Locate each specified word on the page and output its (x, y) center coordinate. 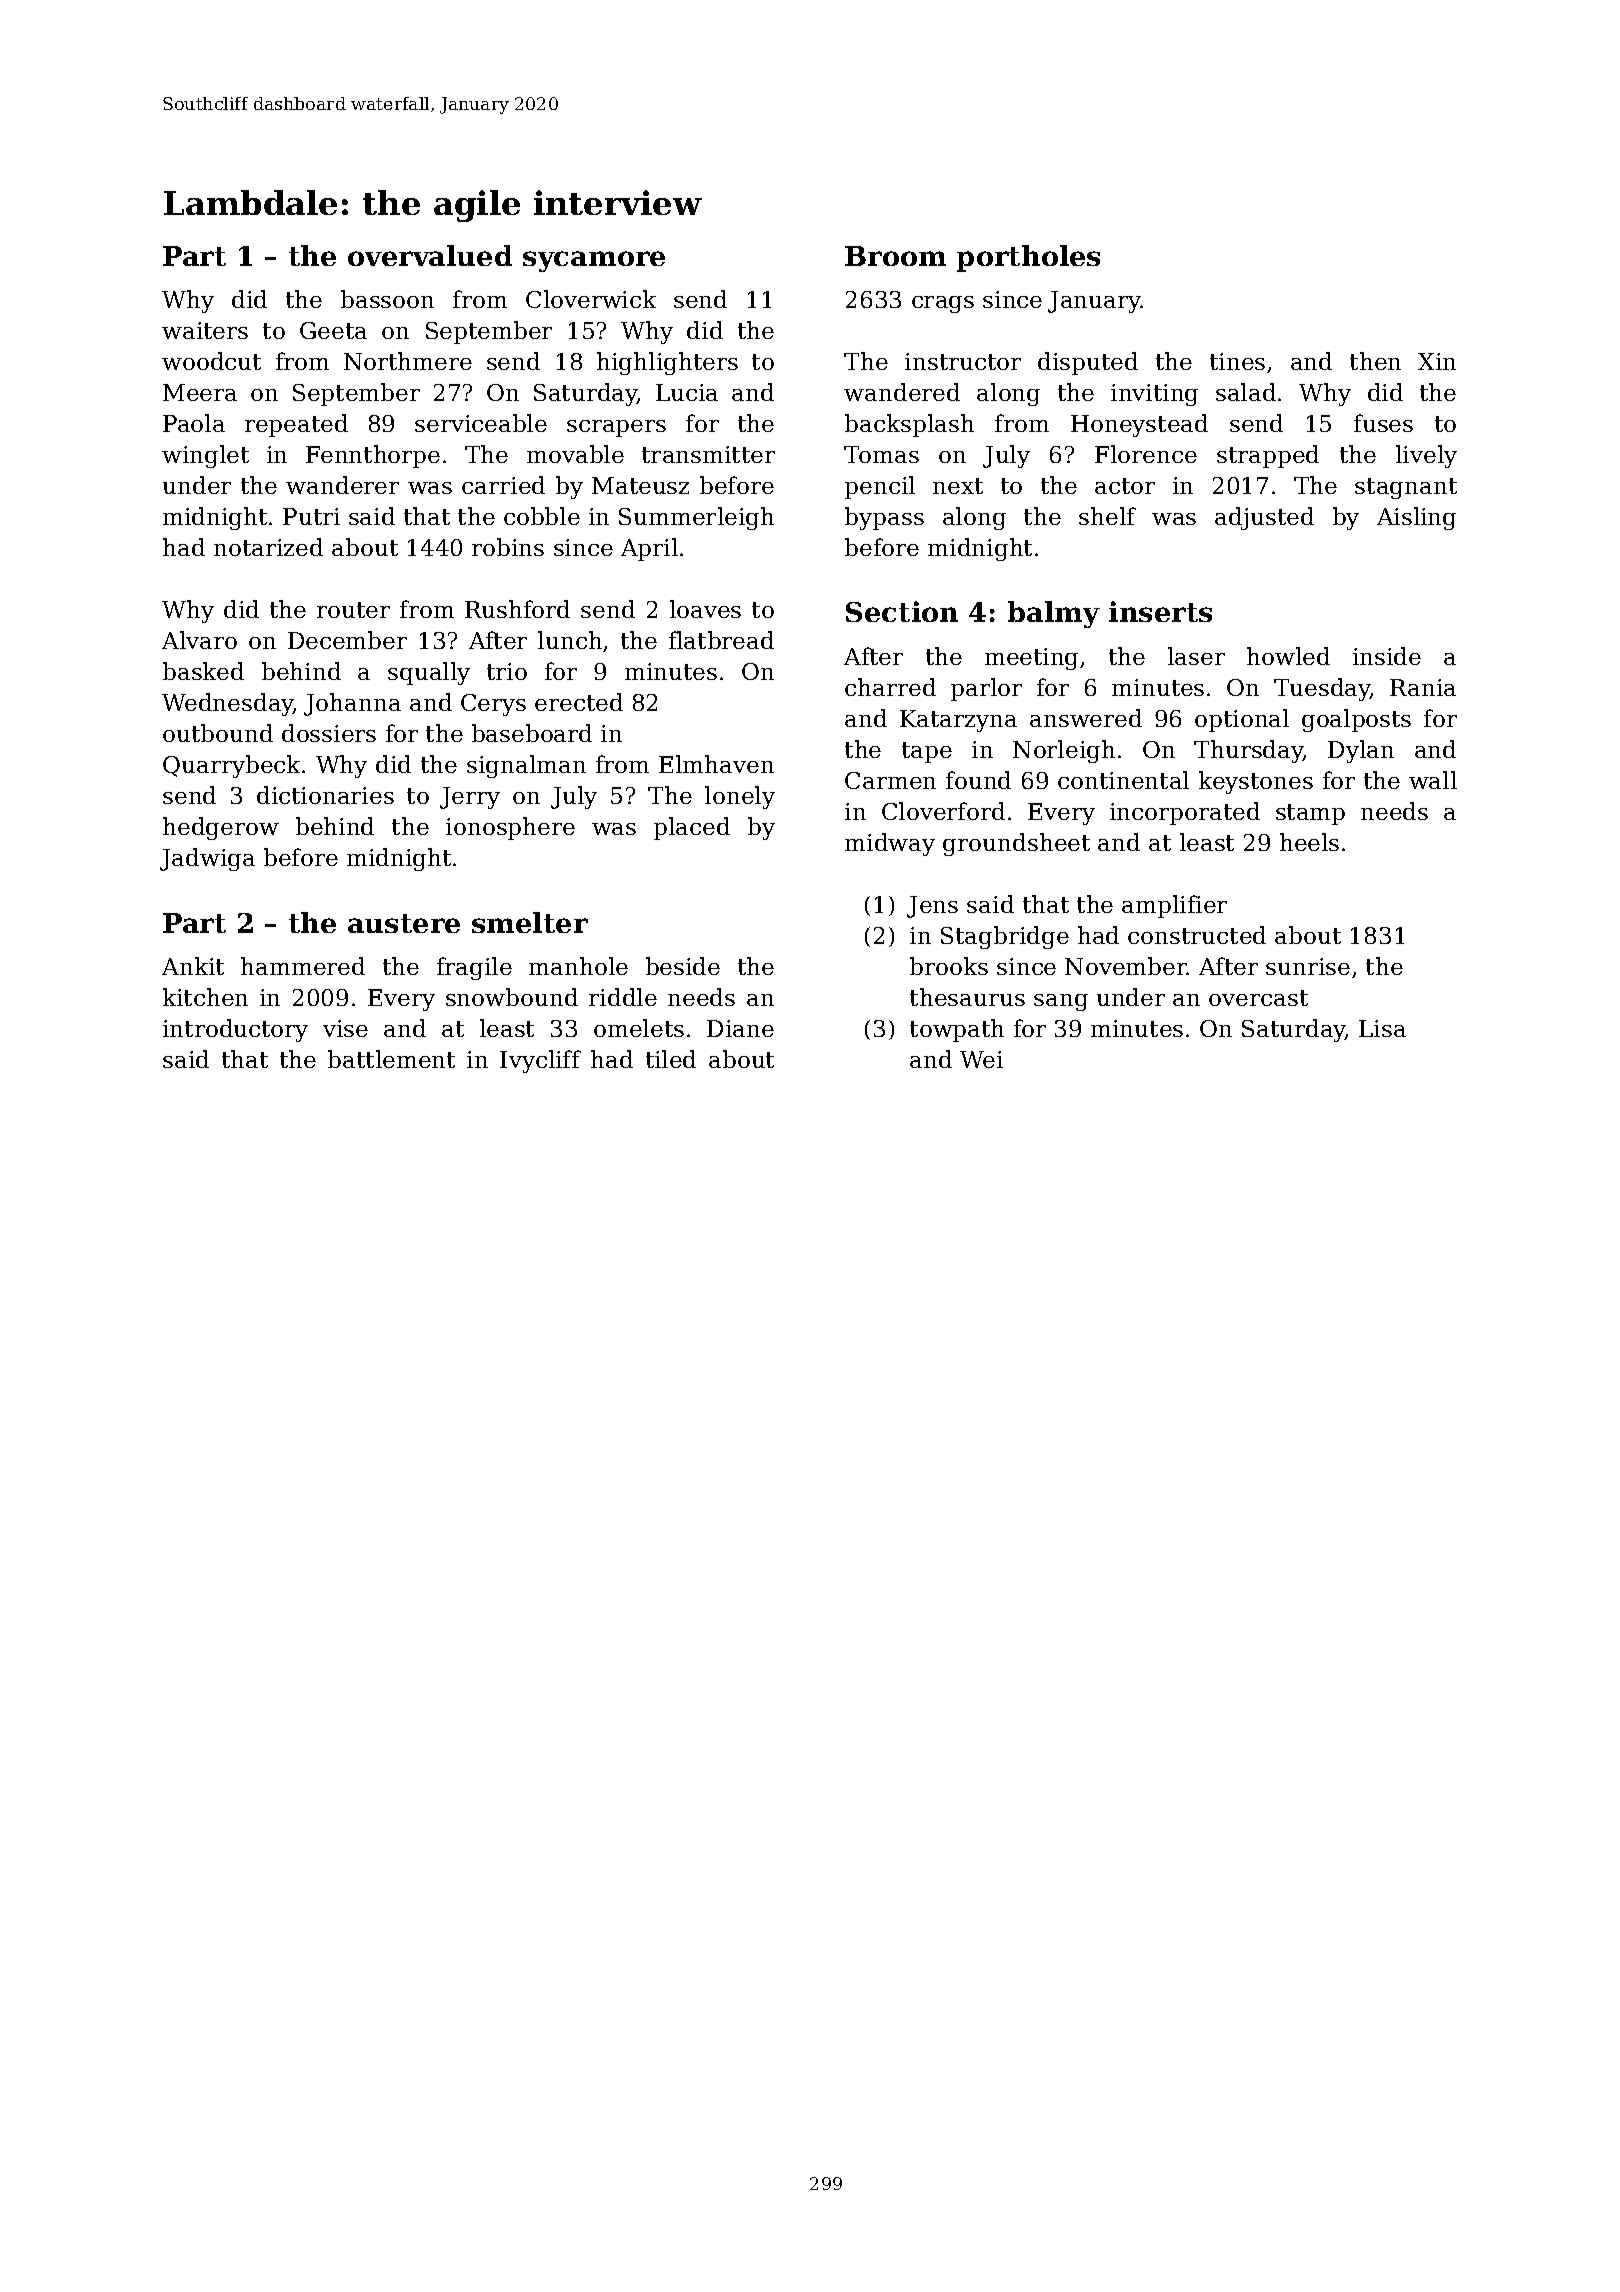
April (649, 549)
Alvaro (199, 640)
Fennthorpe (373, 456)
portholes (1028, 258)
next (958, 486)
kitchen (205, 997)
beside (683, 966)
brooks (949, 966)
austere (404, 923)
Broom (895, 256)
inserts (1160, 611)
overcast (1258, 998)
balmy (1054, 614)
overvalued (430, 255)
